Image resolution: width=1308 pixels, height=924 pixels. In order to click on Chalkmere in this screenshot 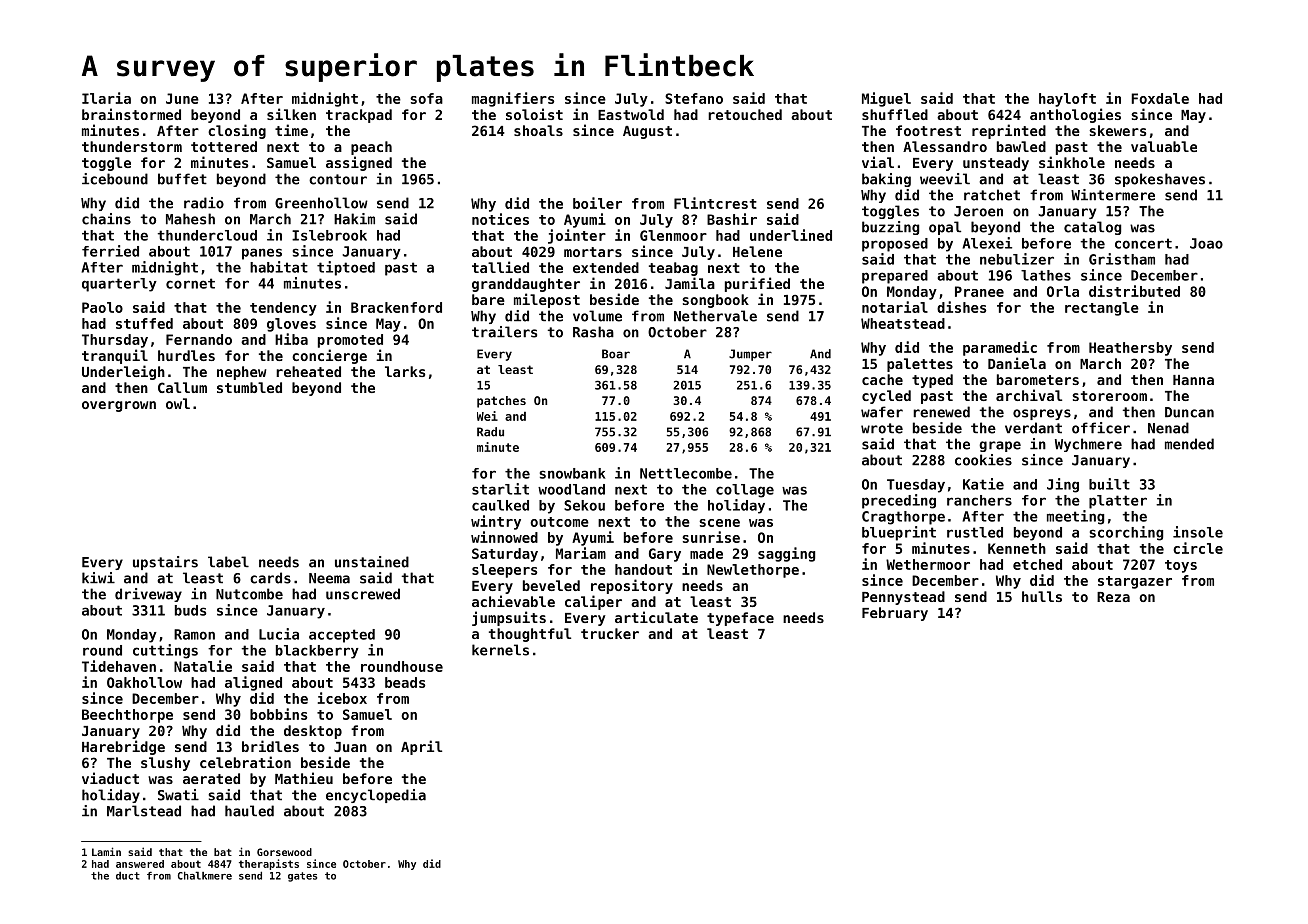, I will do `click(205, 875)`.
